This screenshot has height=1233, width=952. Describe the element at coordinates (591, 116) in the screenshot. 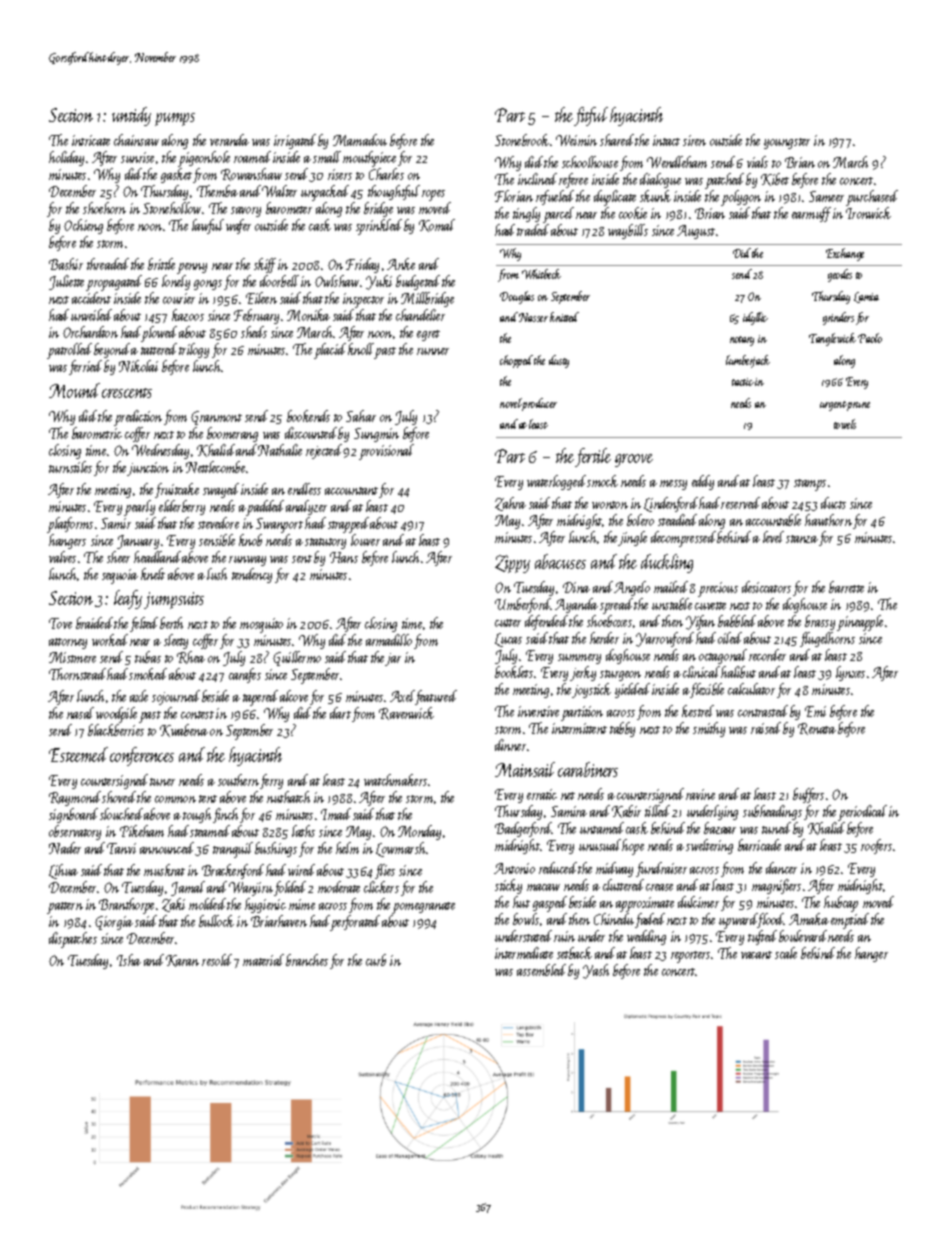

I see `fitful` at that location.
